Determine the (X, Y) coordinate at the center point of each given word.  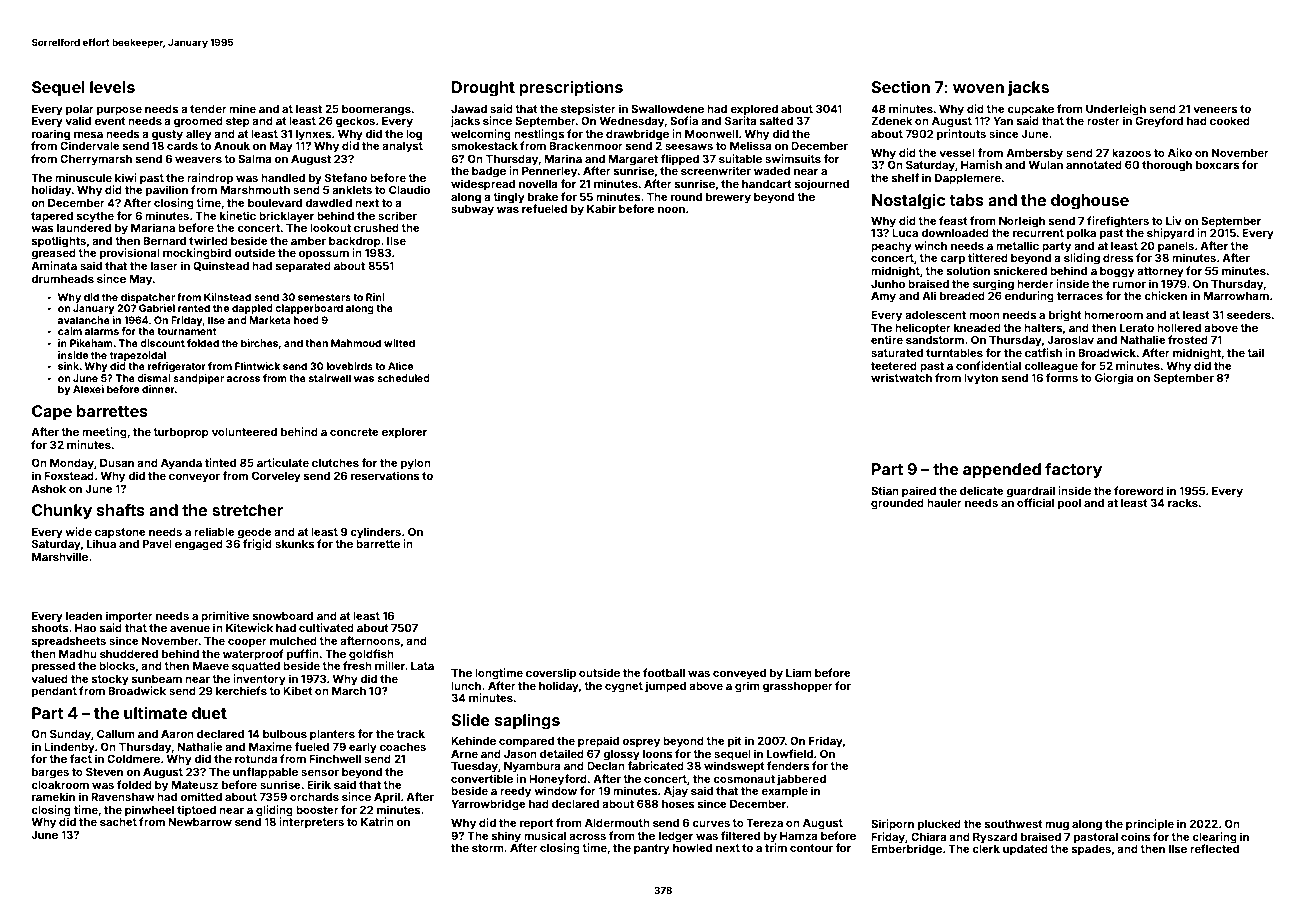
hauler (944, 503)
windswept (734, 767)
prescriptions (571, 88)
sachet (118, 822)
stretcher (248, 510)
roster (1103, 121)
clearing (1214, 838)
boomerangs (376, 110)
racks (1183, 503)
